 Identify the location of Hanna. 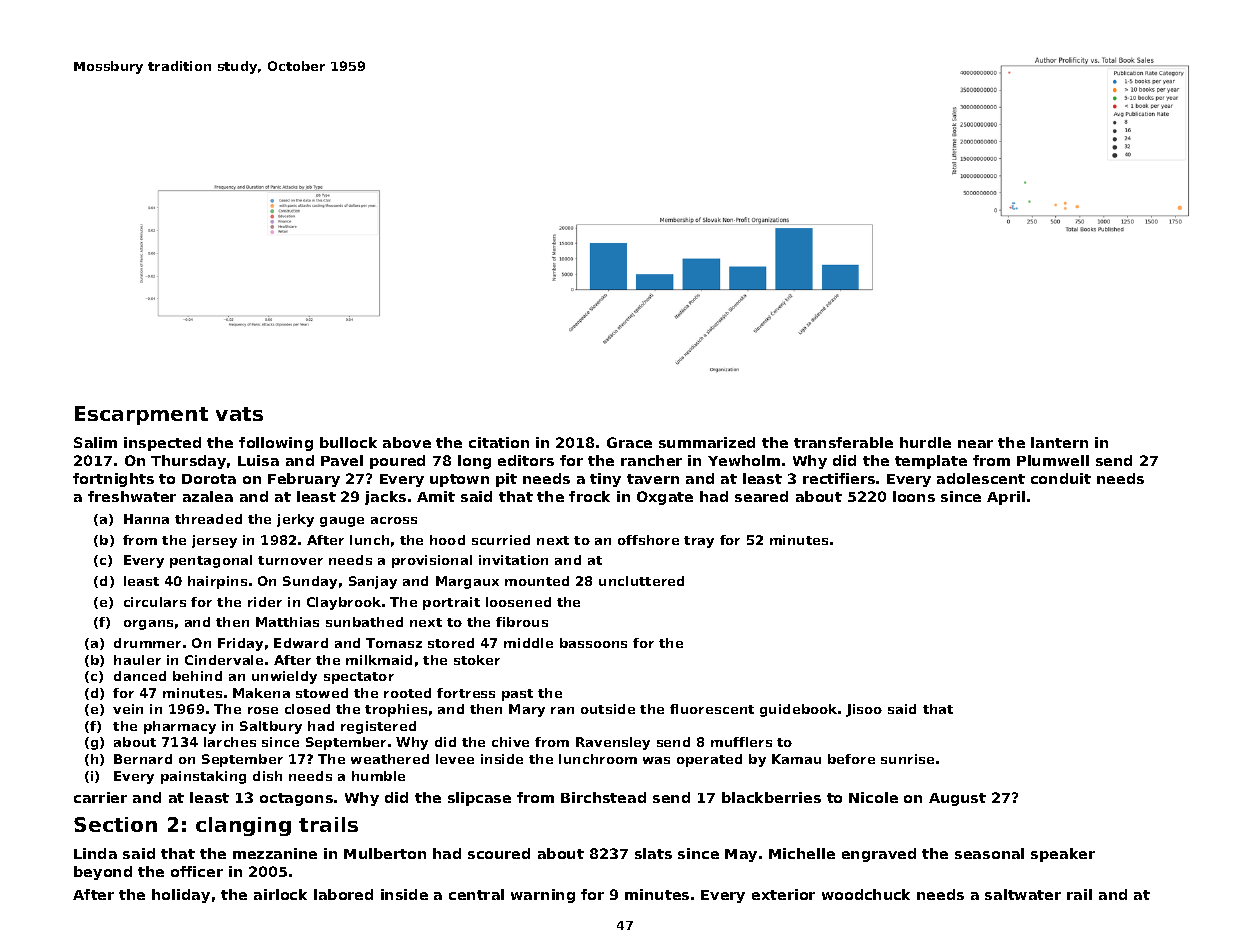
(146, 519).
